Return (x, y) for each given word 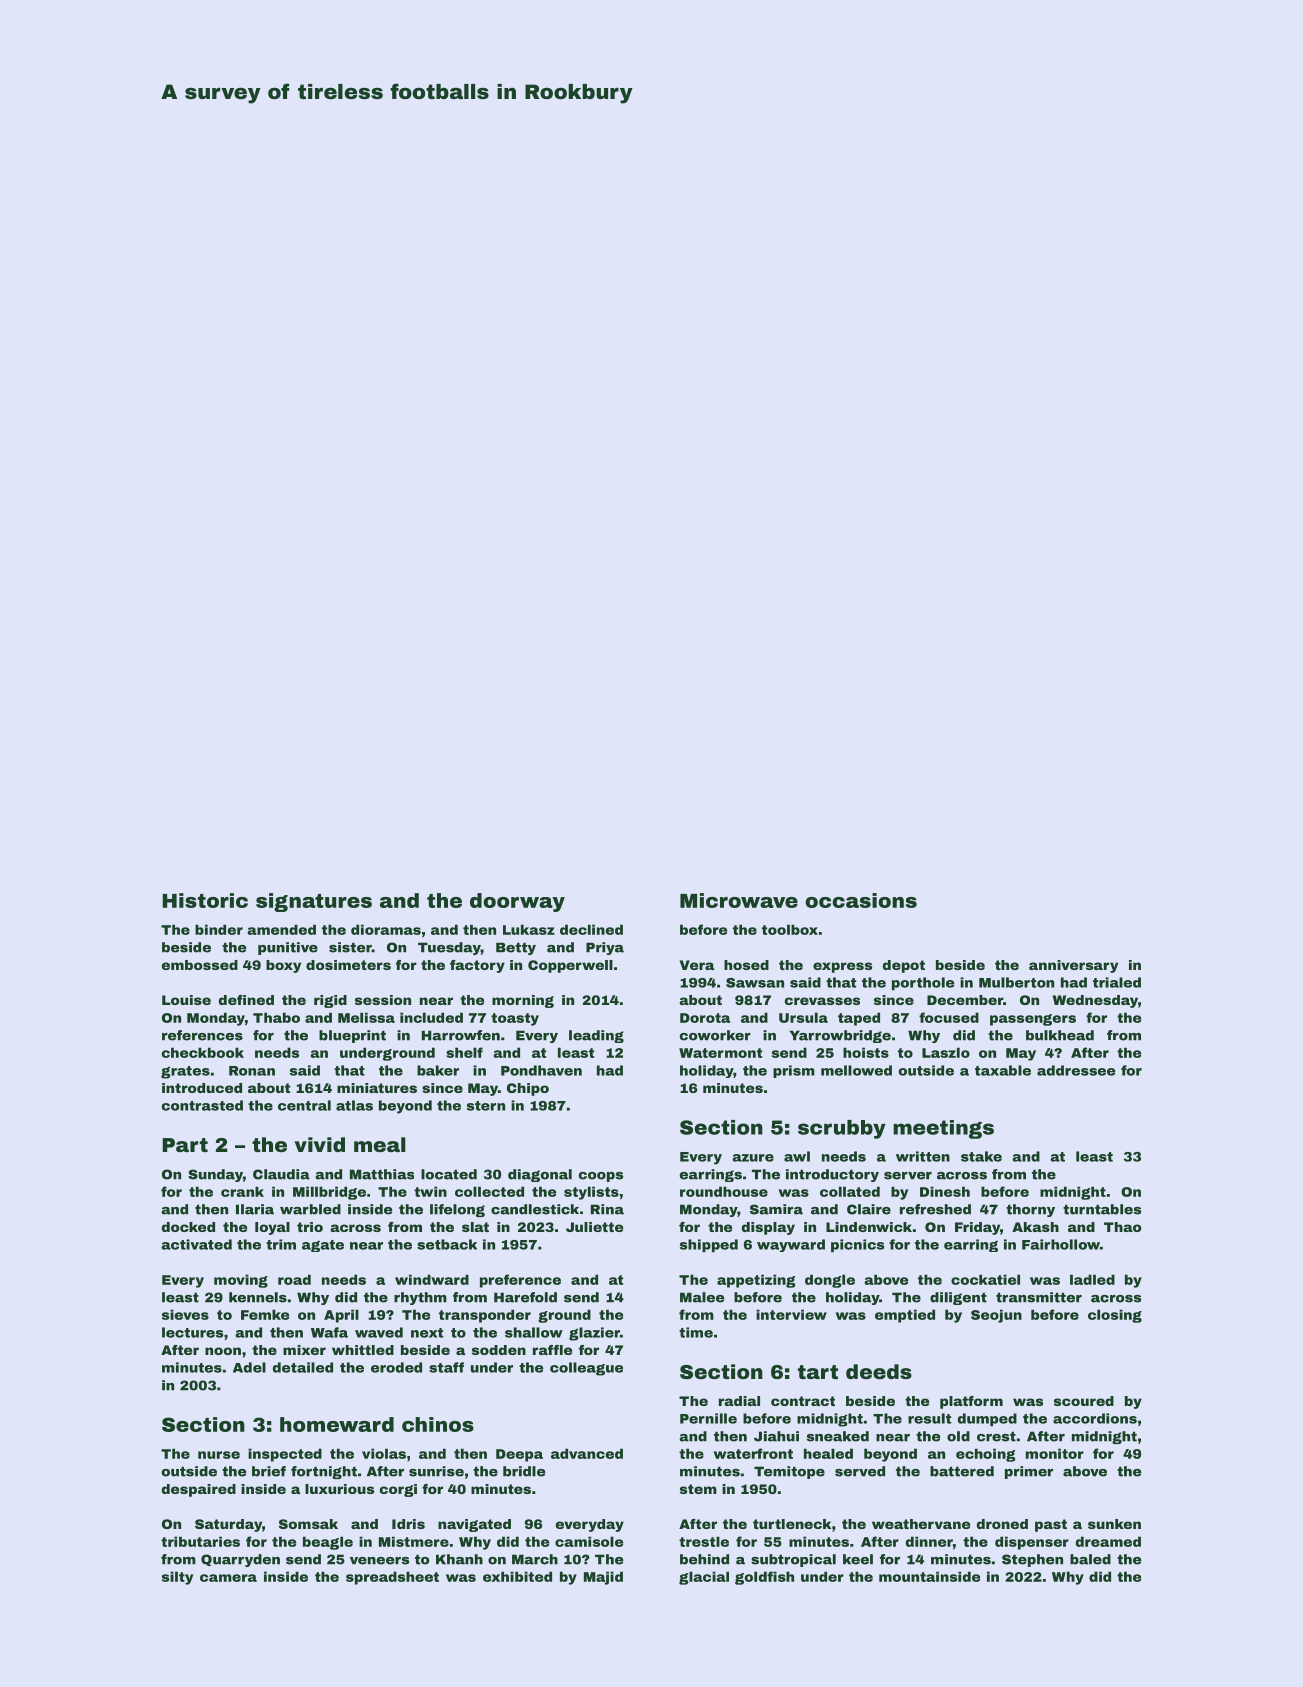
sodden (499, 1350)
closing (1115, 1316)
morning (523, 1001)
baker (438, 1070)
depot (904, 966)
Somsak (308, 1524)
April (341, 1316)
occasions (861, 900)
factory (477, 966)
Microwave (739, 900)
